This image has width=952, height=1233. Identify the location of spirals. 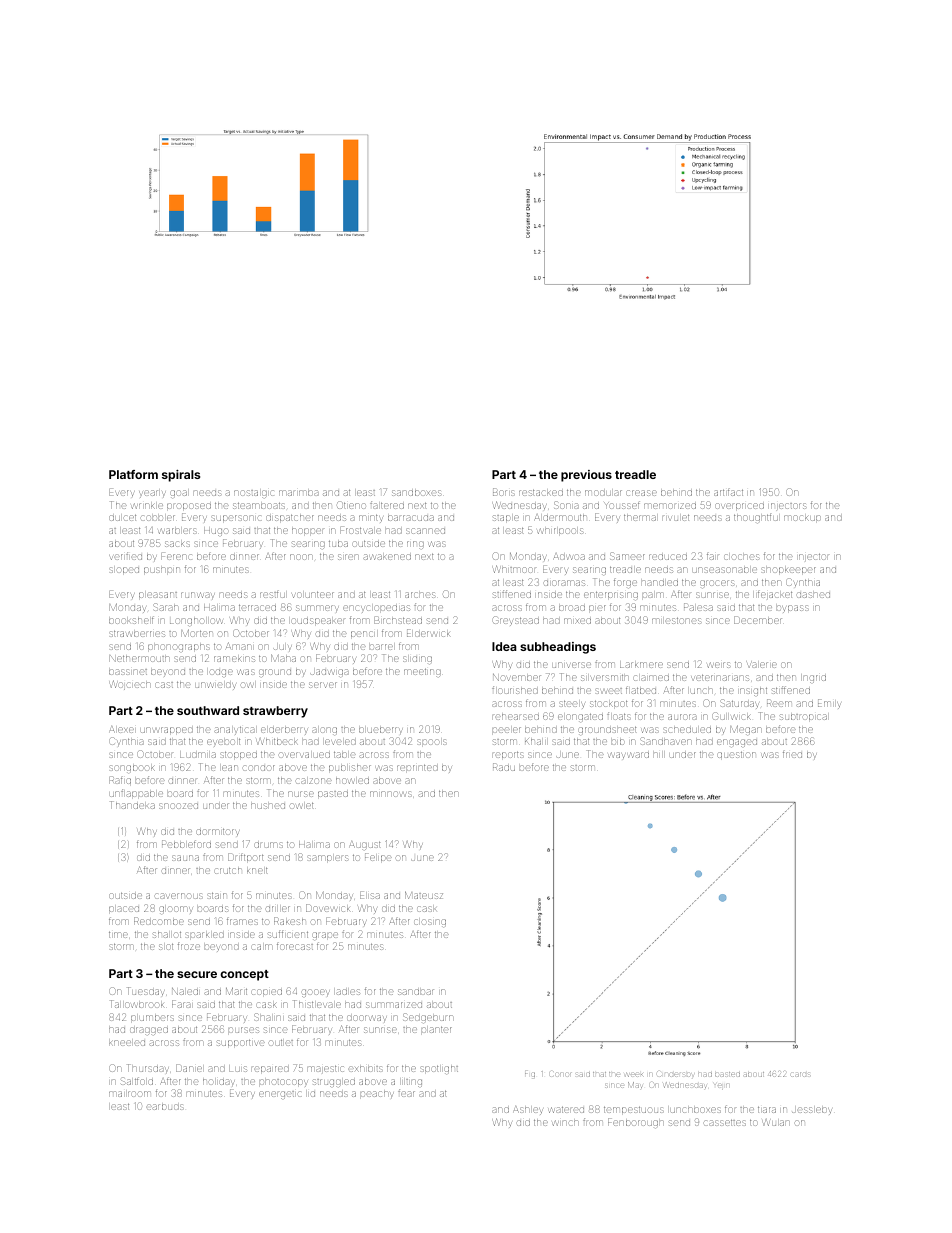
(181, 476).
